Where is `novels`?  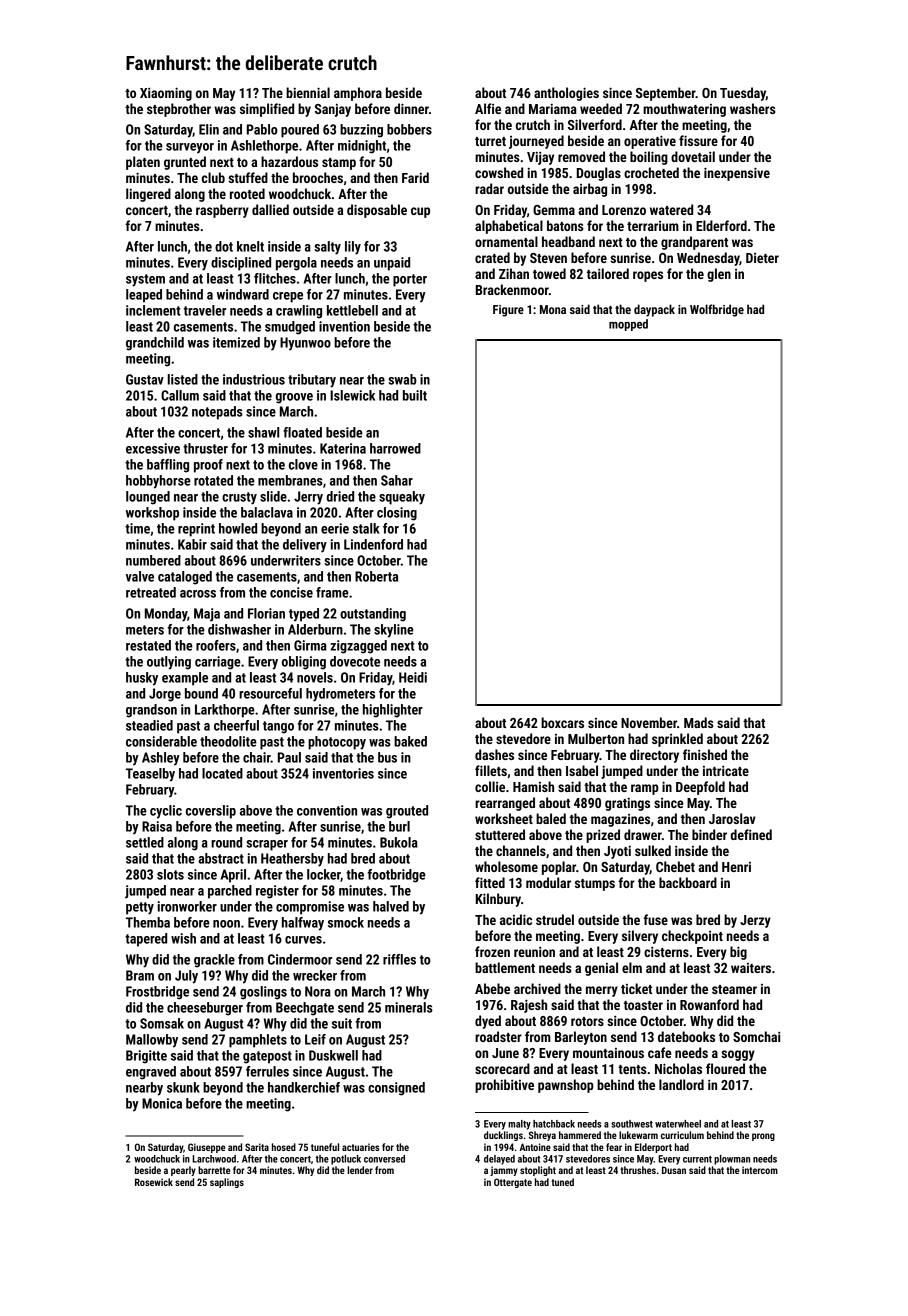 novels is located at coordinates (315, 677).
